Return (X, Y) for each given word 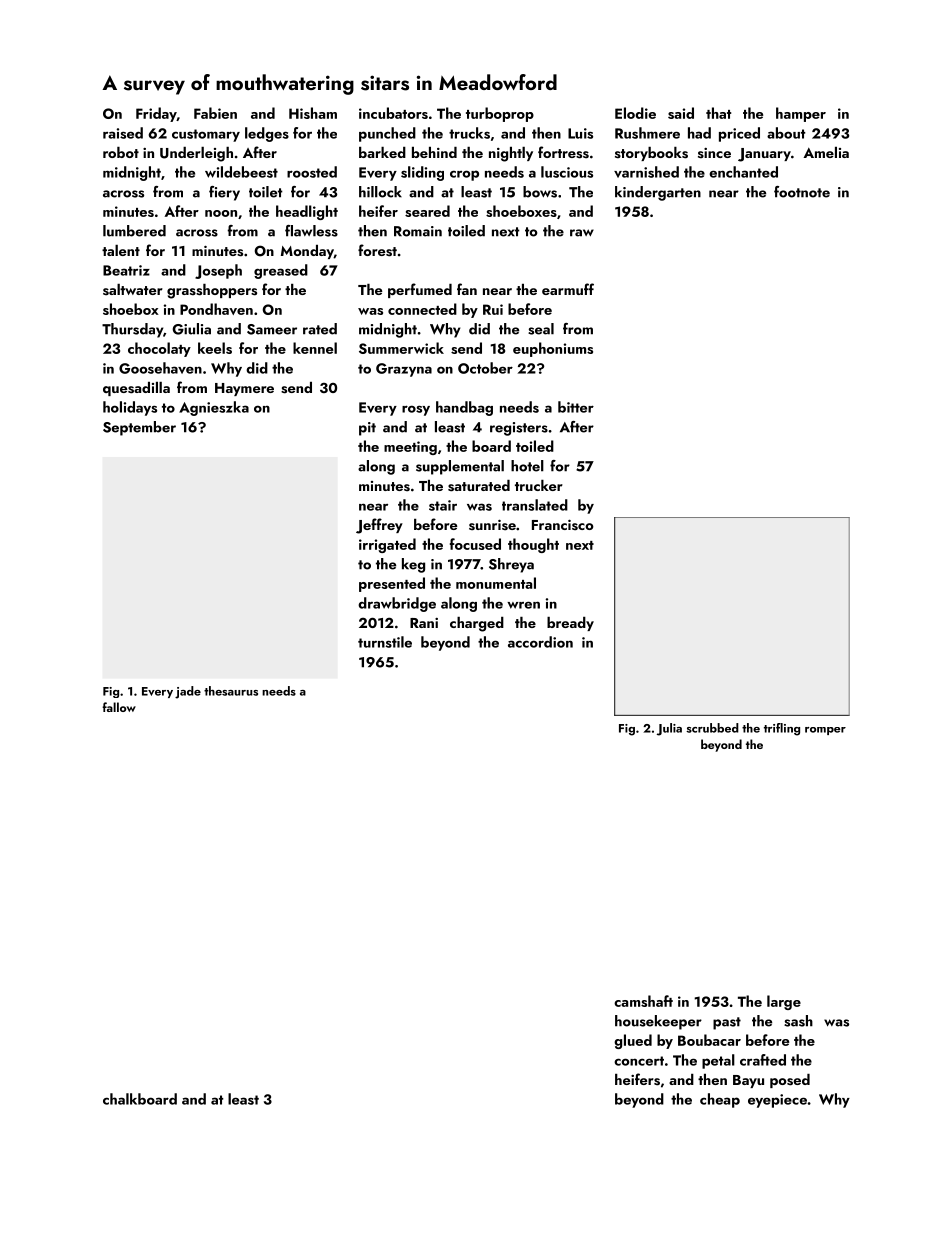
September (139, 428)
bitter (576, 407)
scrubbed (712, 728)
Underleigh (196, 154)
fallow (119, 707)
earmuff (568, 289)
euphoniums (553, 349)
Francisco (563, 525)
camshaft (643, 1001)
